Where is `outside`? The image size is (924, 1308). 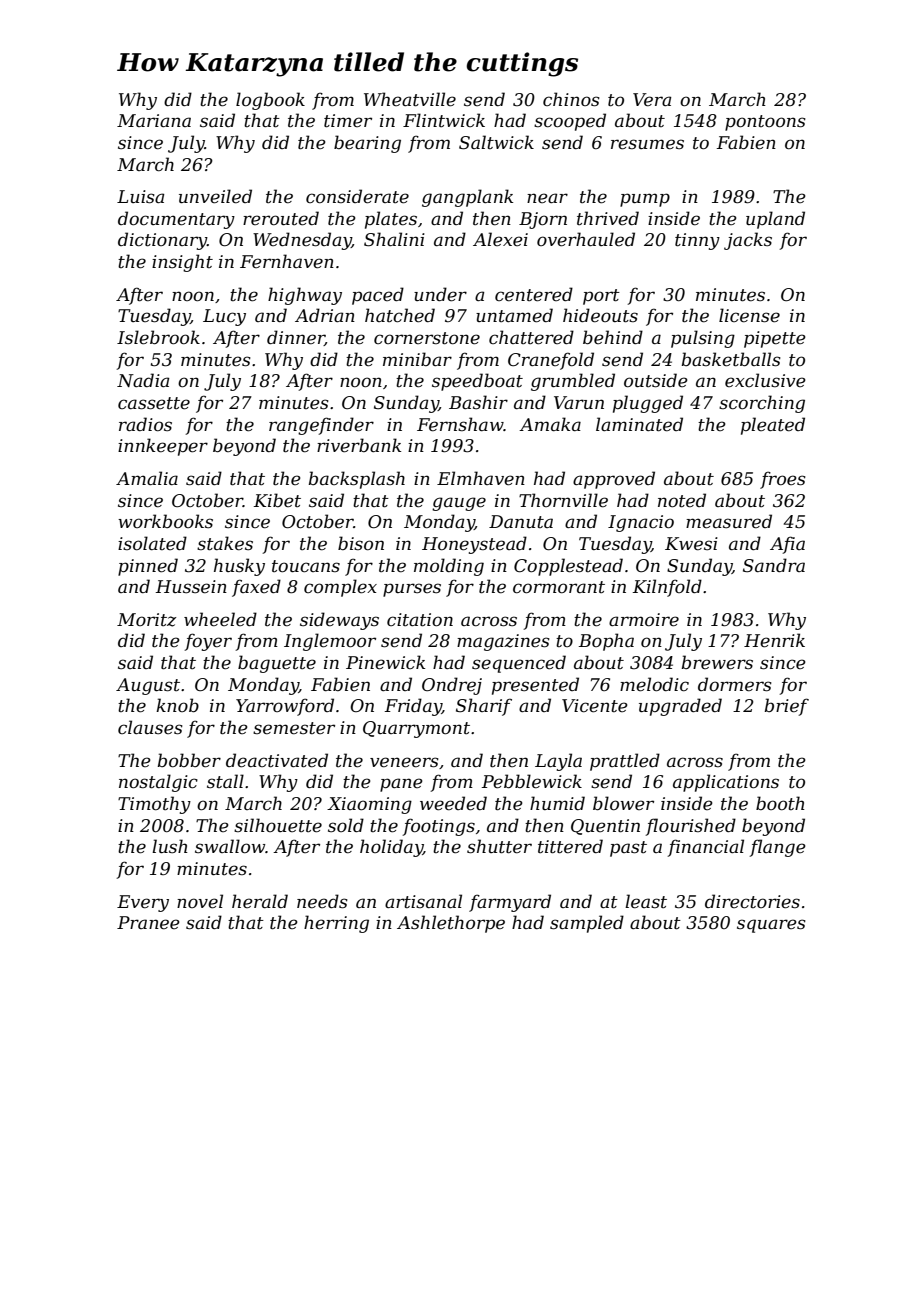
outside is located at coordinates (656, 380).
